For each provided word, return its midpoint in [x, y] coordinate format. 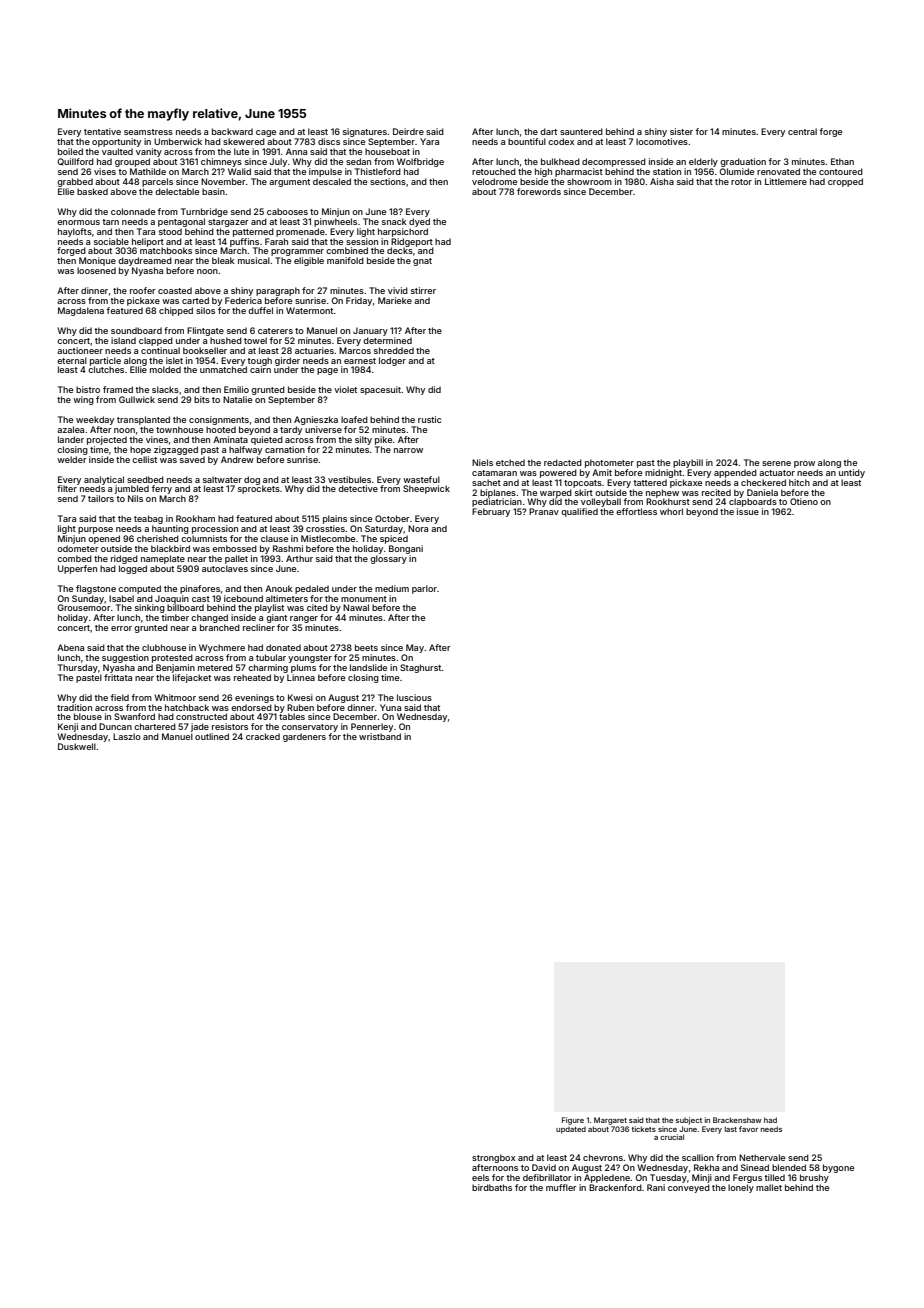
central [802, 131]
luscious [414, 697]
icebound [243, 598]
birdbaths [492, 1187]
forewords [539, 191]
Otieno [804, 501]
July [278, 162]
